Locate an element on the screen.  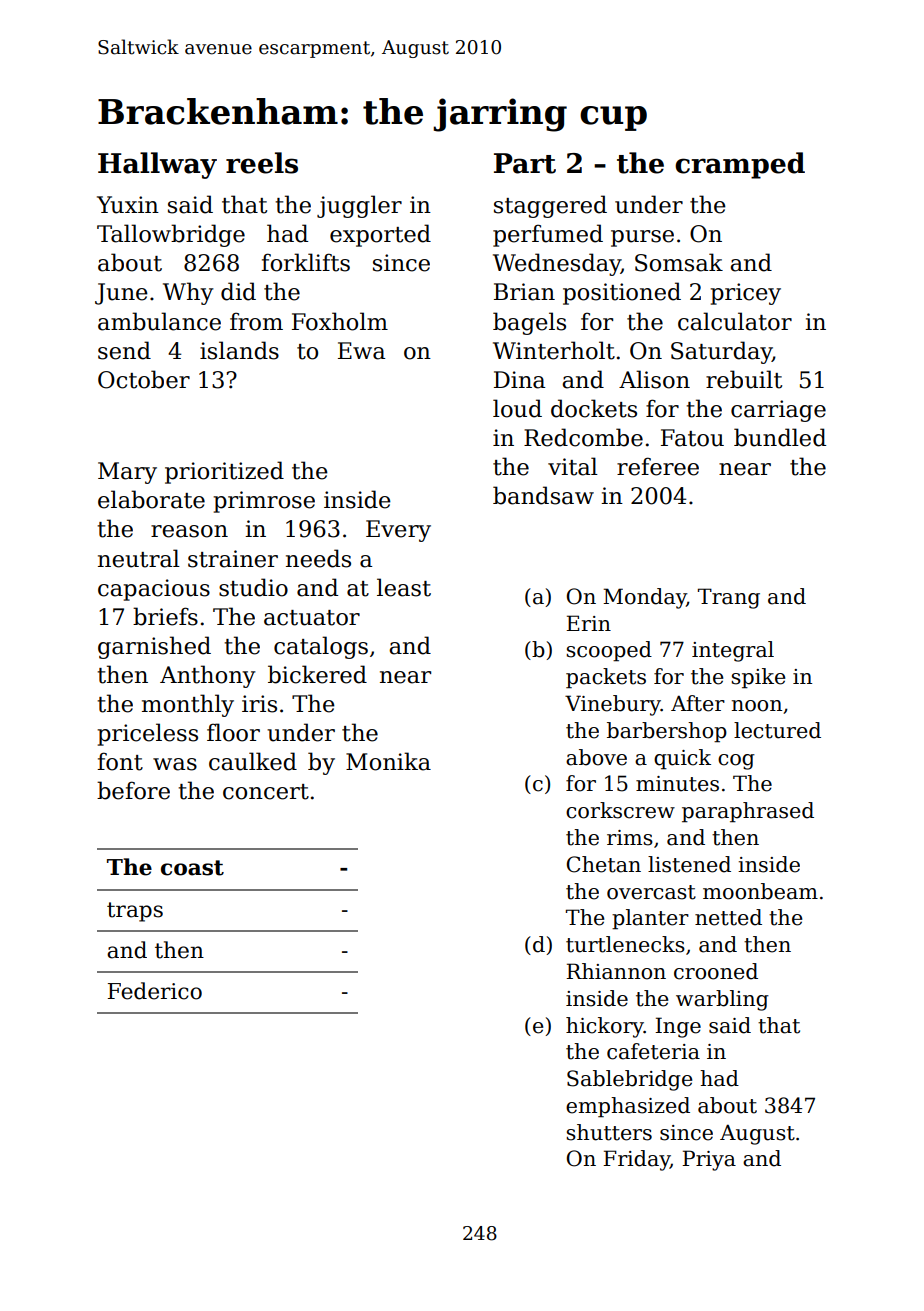
priceless is located at coordinates (147, 734).
